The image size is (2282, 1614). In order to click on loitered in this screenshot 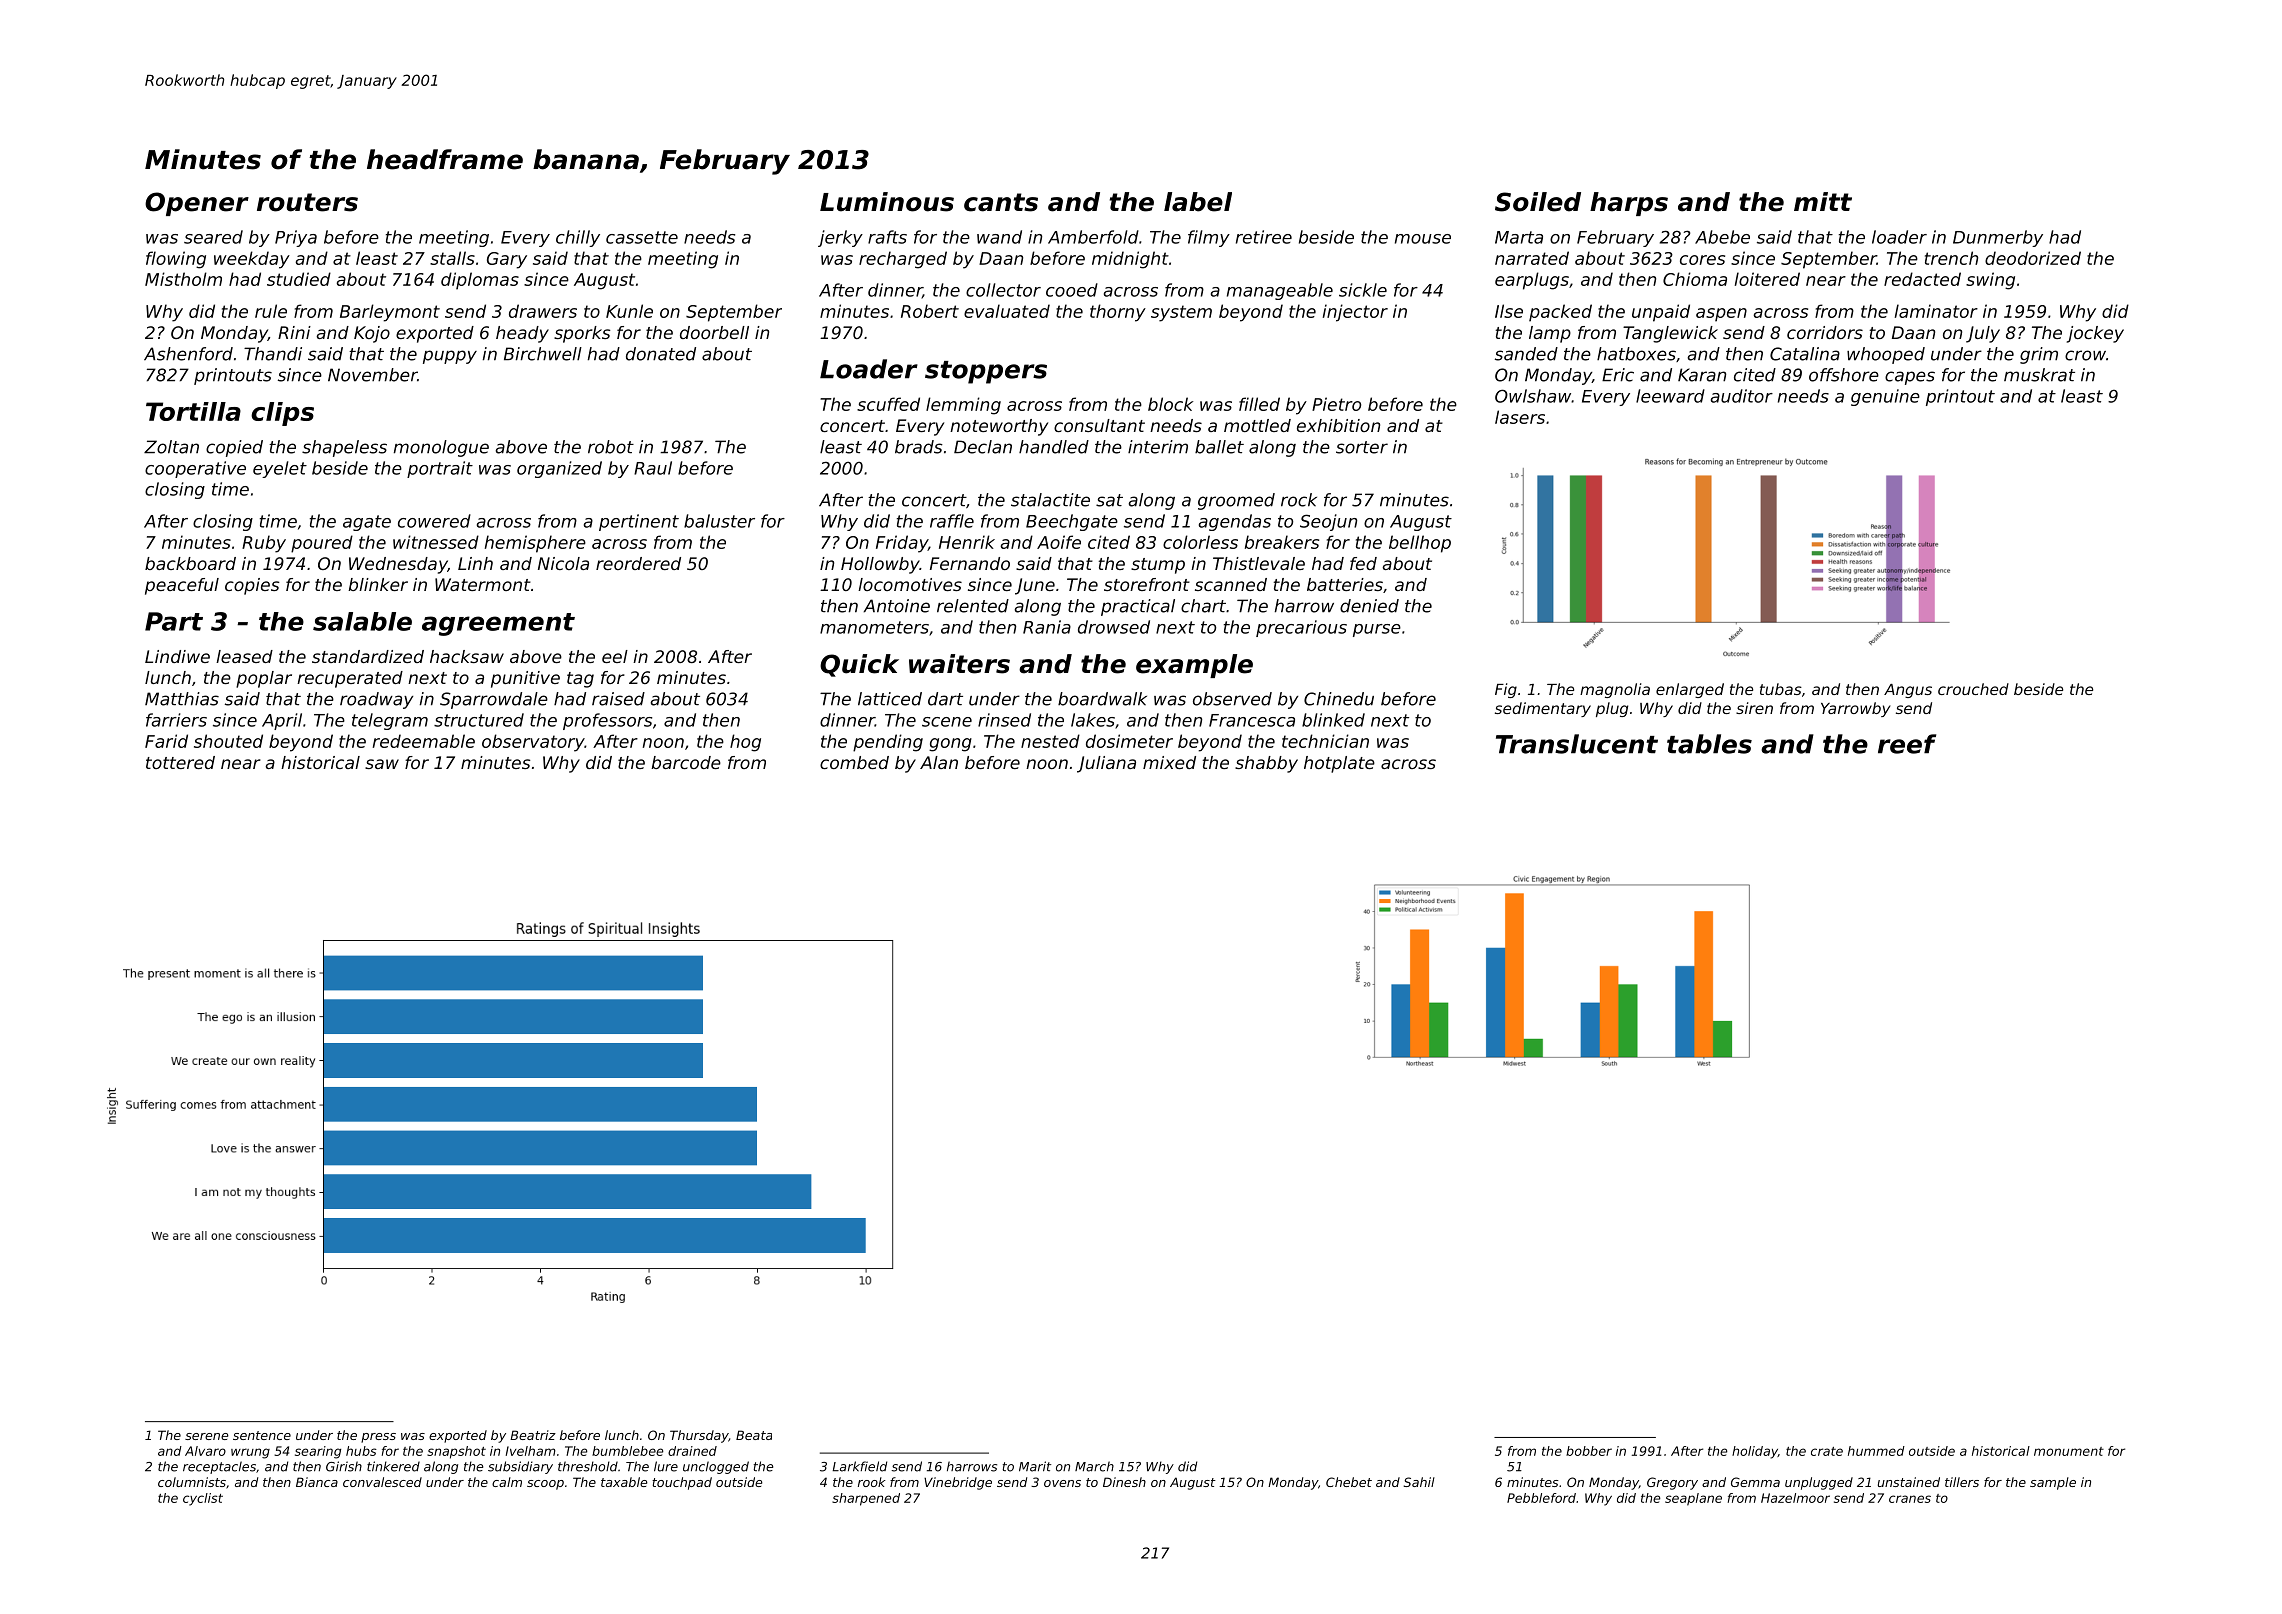, I will do `click(1767, 279)`.
